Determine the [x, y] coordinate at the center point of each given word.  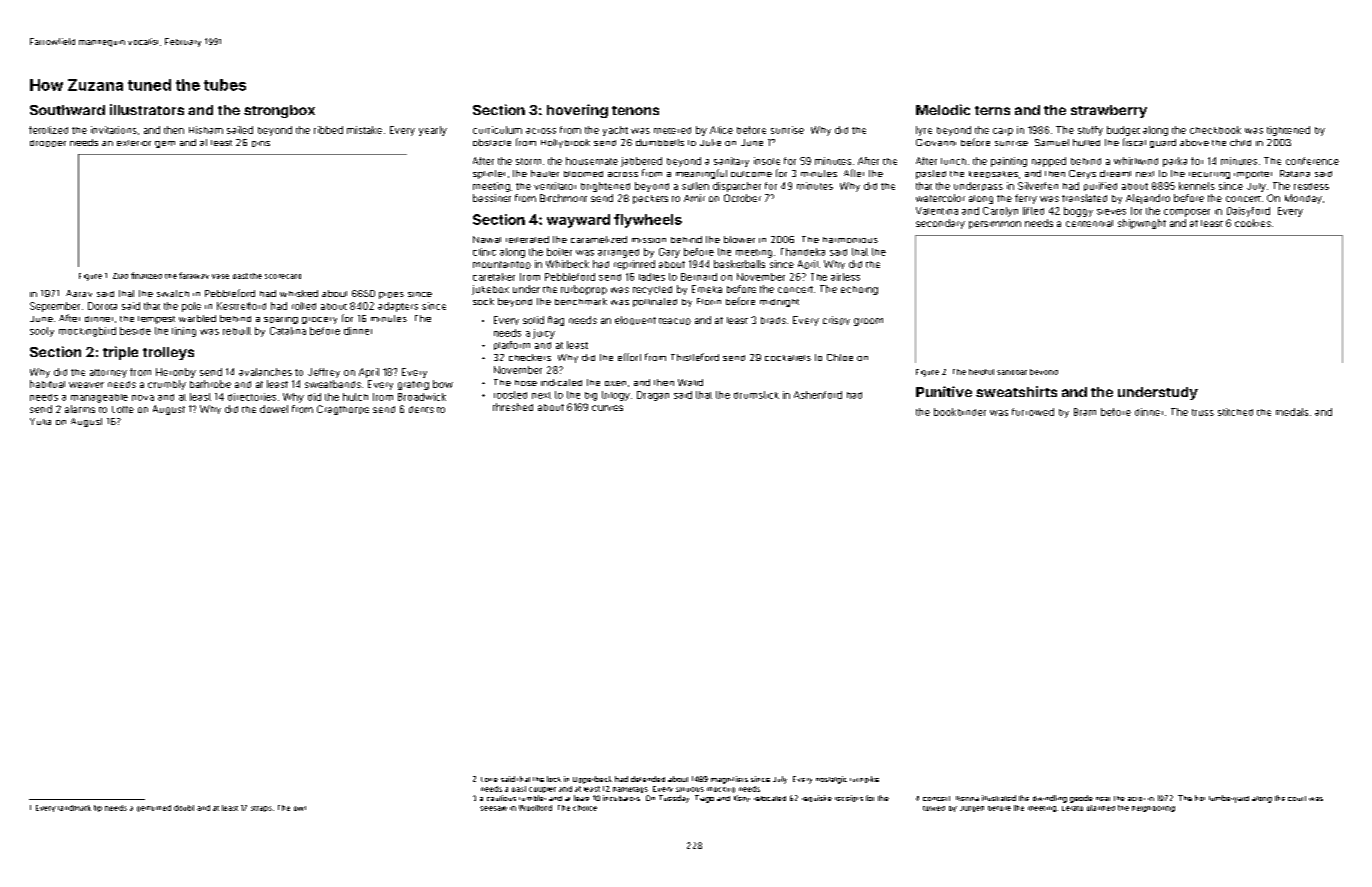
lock [554, 779]
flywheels [648, 221]
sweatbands [333, 384]
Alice [721, 130]
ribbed [328, 130]
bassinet [492, 198]
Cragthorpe [343, 410]
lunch [953, 161]
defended [648, 779]
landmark [74, 808]
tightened [1288, 131]
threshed [513, 407]
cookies [1253, 223]
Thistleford [695, 357]
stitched [1235, 412]
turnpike [864, 779]
